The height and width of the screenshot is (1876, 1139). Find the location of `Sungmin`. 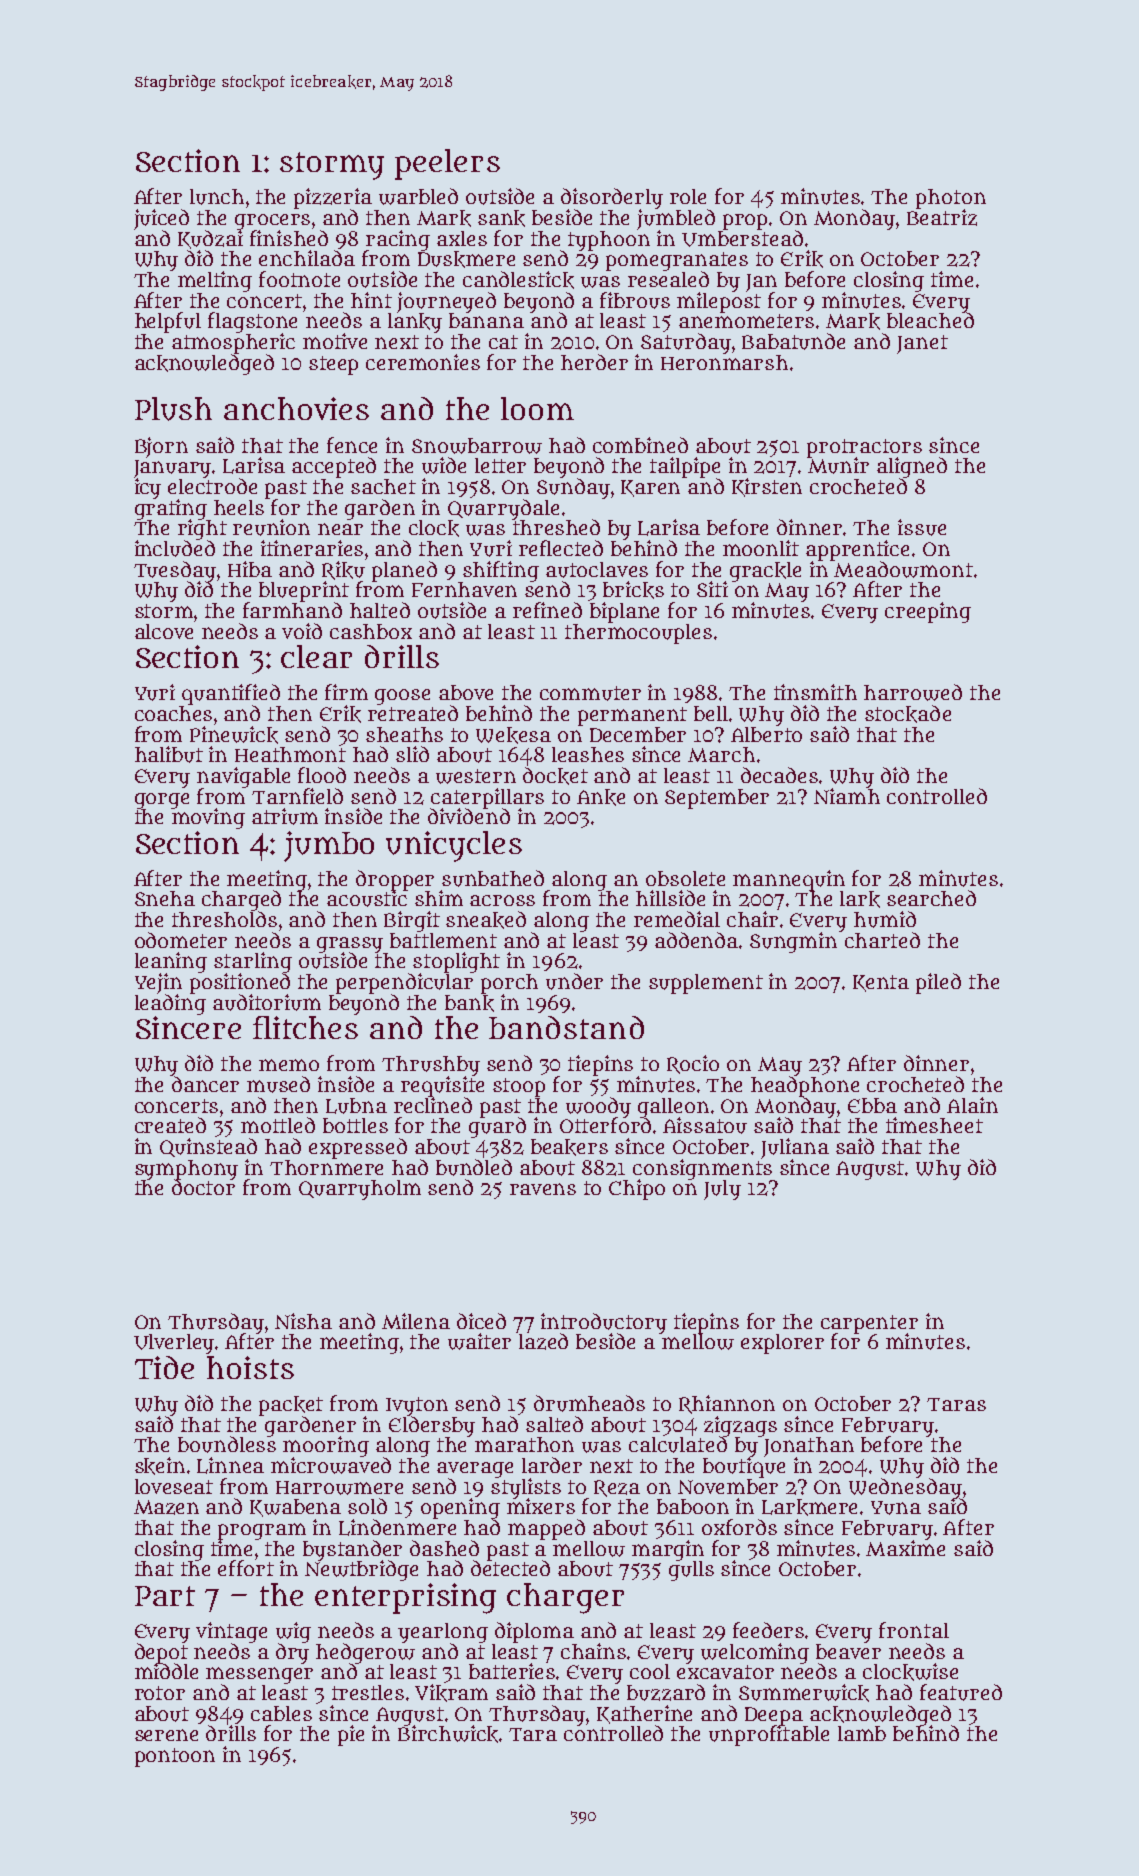

Sungmin is located at coordinates (793, 942).
